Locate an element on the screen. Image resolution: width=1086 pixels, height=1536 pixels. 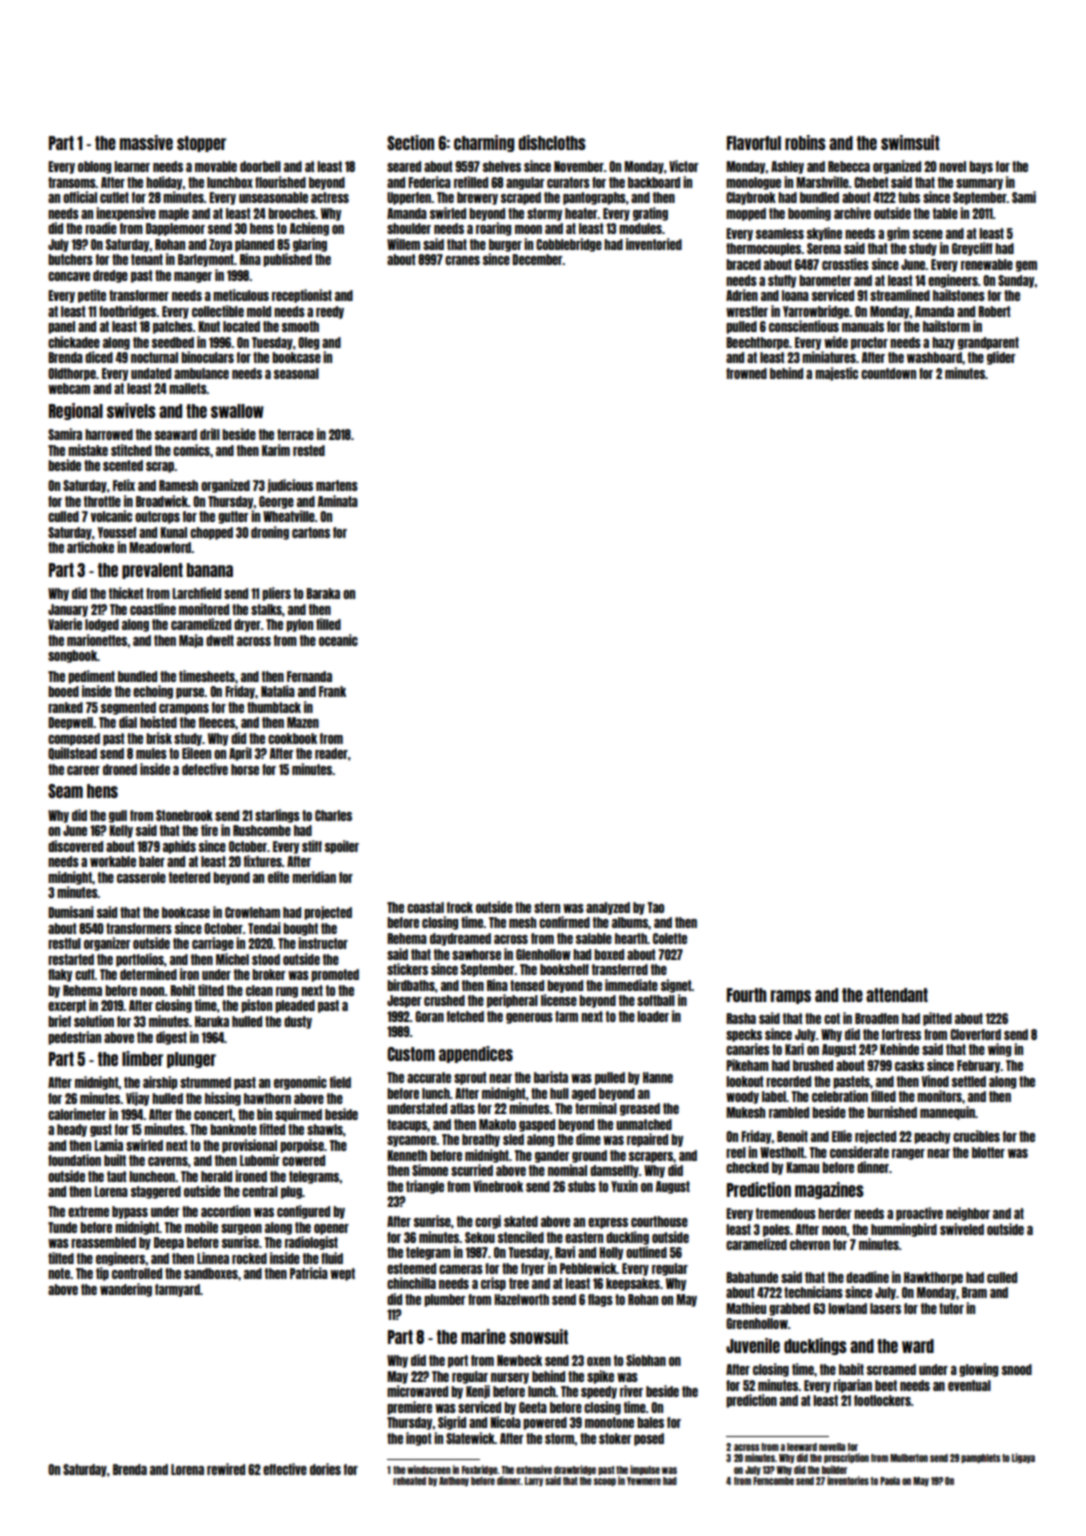
Mazen is located at coordinates (303, 722).
